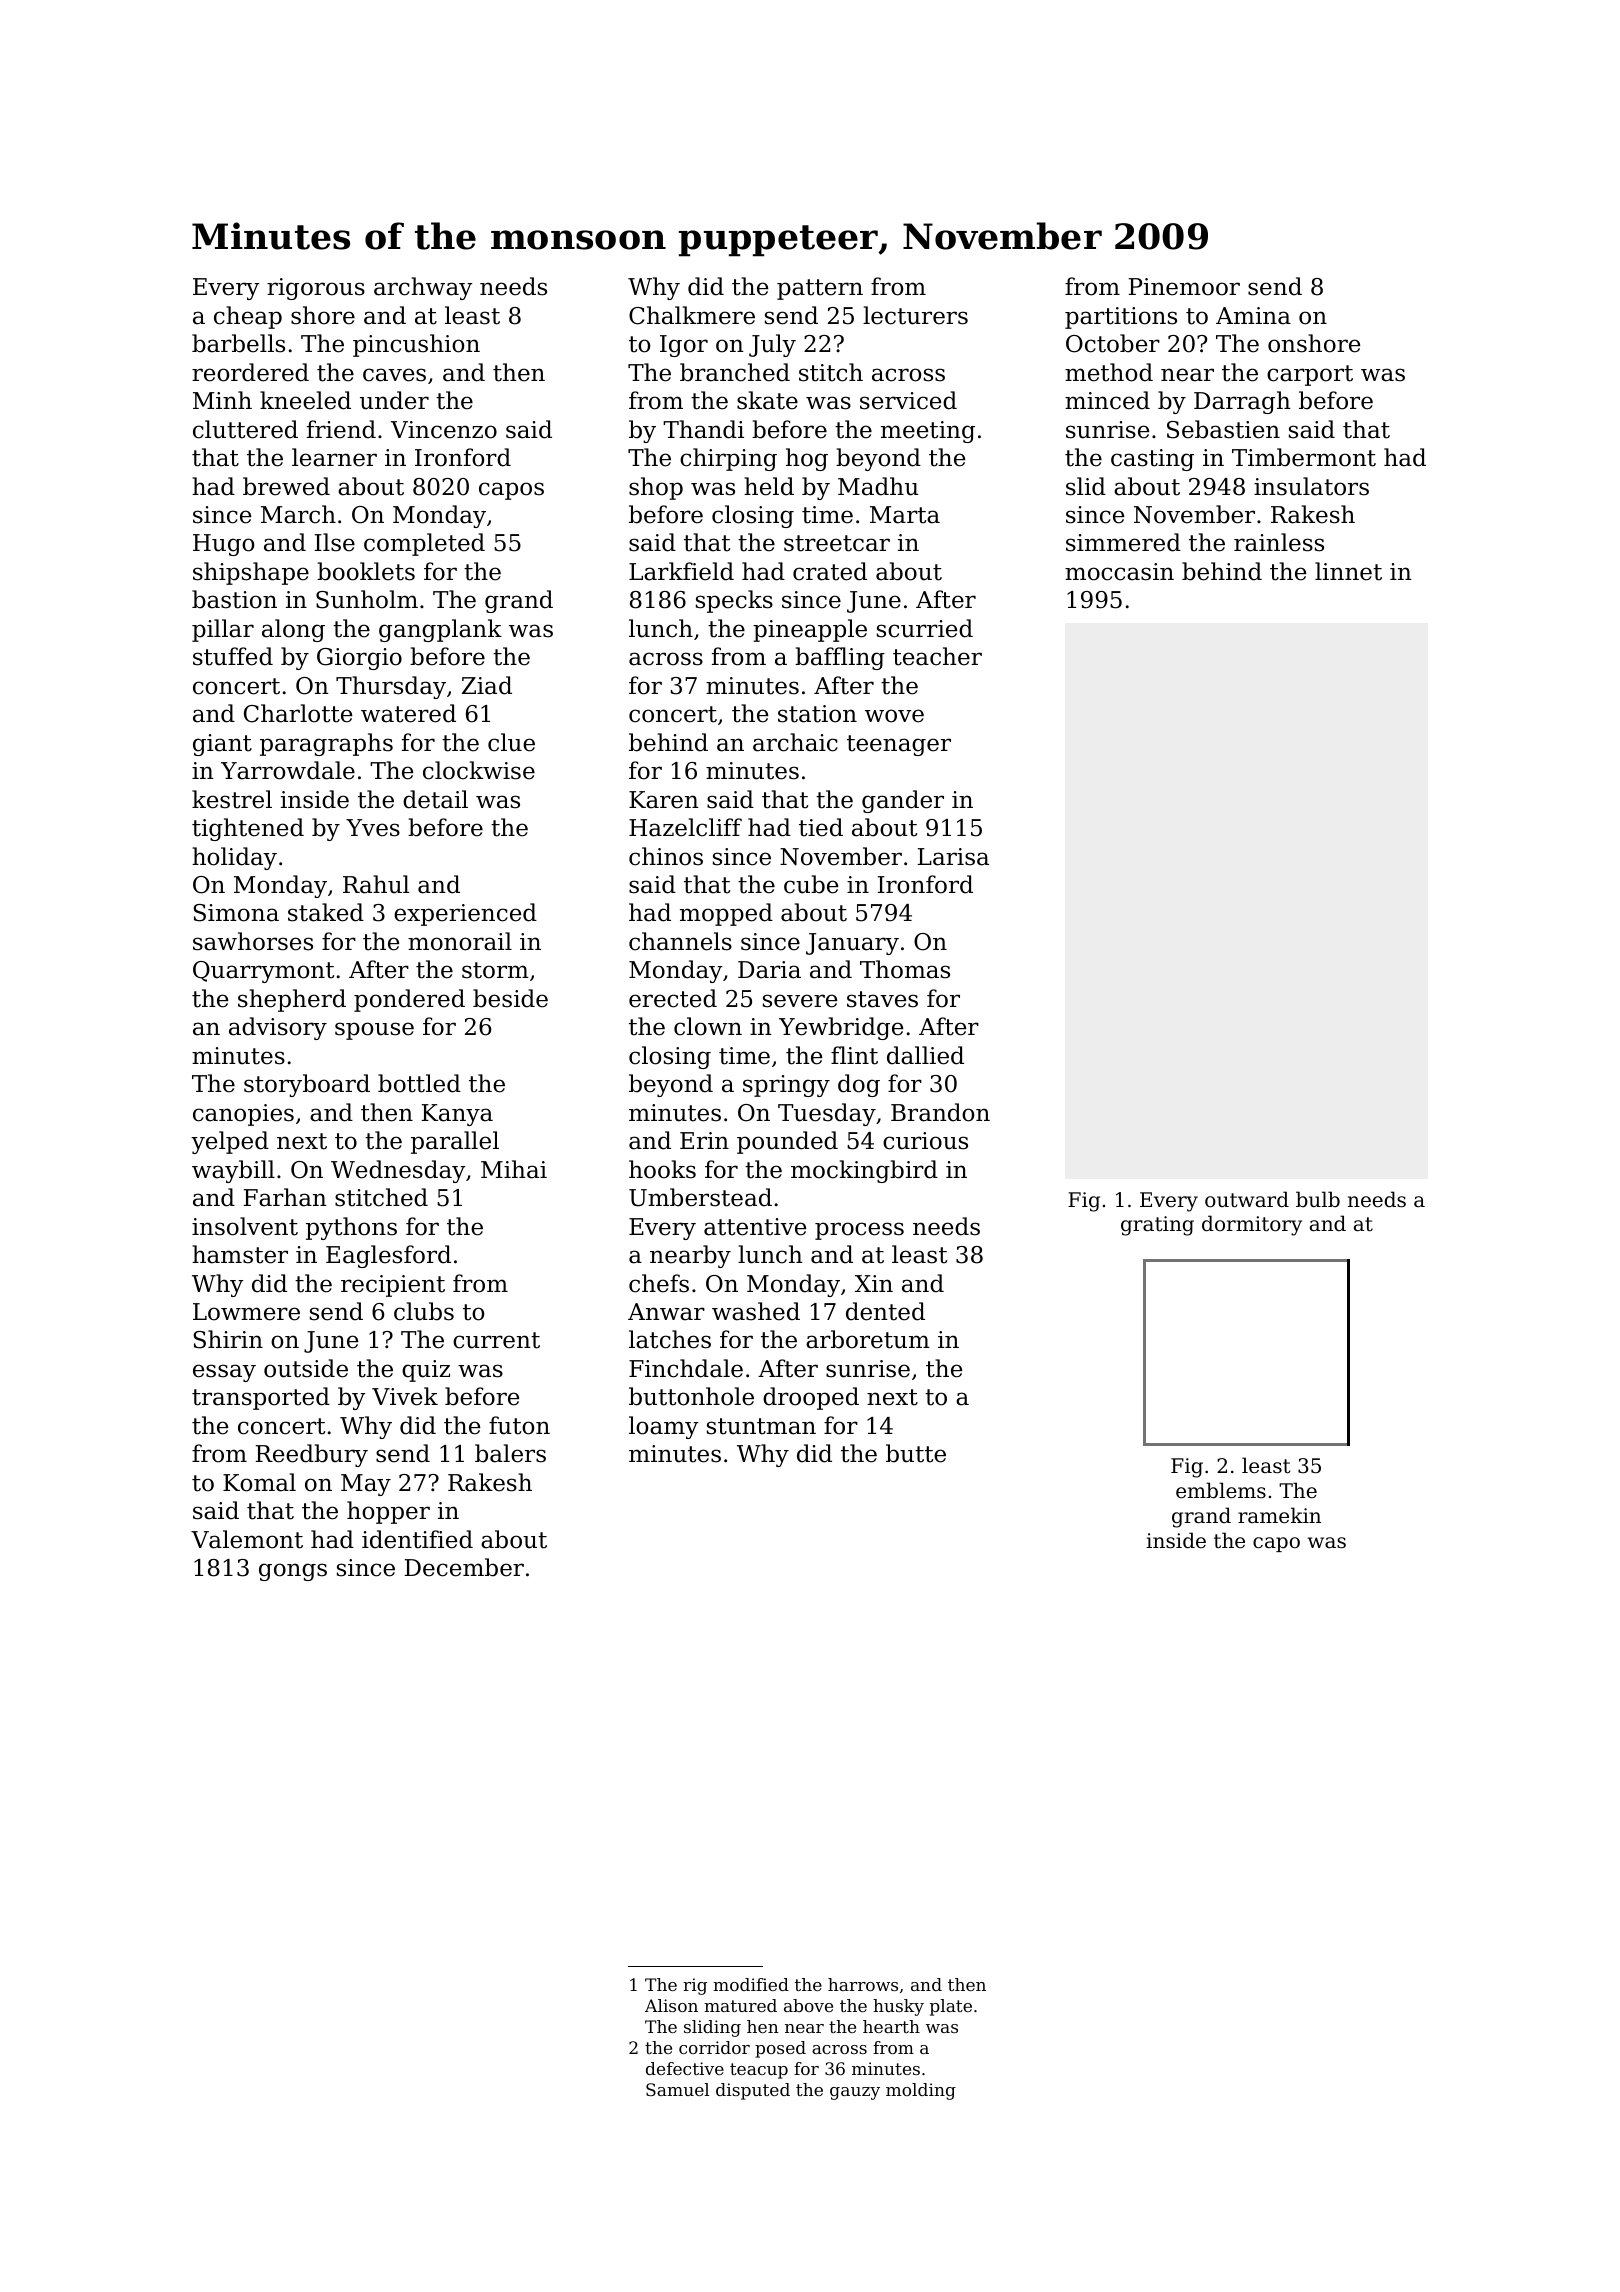 The height and width of the image is (2292, 1620). Describe the element at coordinates (1318, 1199) in the image. I see `bulb` at that location.
